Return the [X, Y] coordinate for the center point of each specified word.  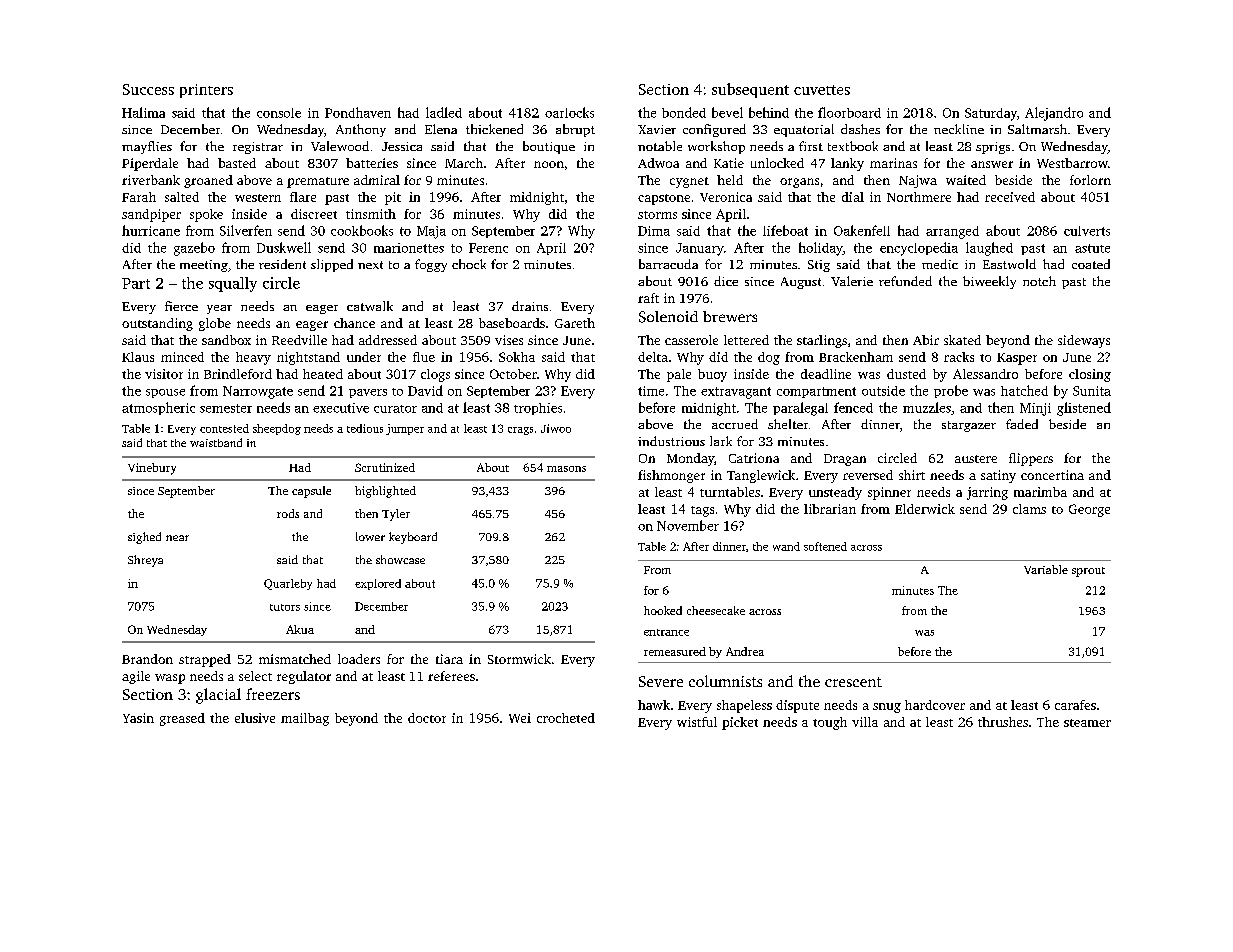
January [700, 249]
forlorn [1090, 180]
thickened [494, 129]
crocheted [566, 718]
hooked [663, 610]
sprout [1088, 572]
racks [959, 357]
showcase [400, 559]
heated [323, 374]
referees [451, 676]
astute [1092, 248]
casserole [691, 340]
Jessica [402, 146]
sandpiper [151, 215]
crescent [853, 682]
